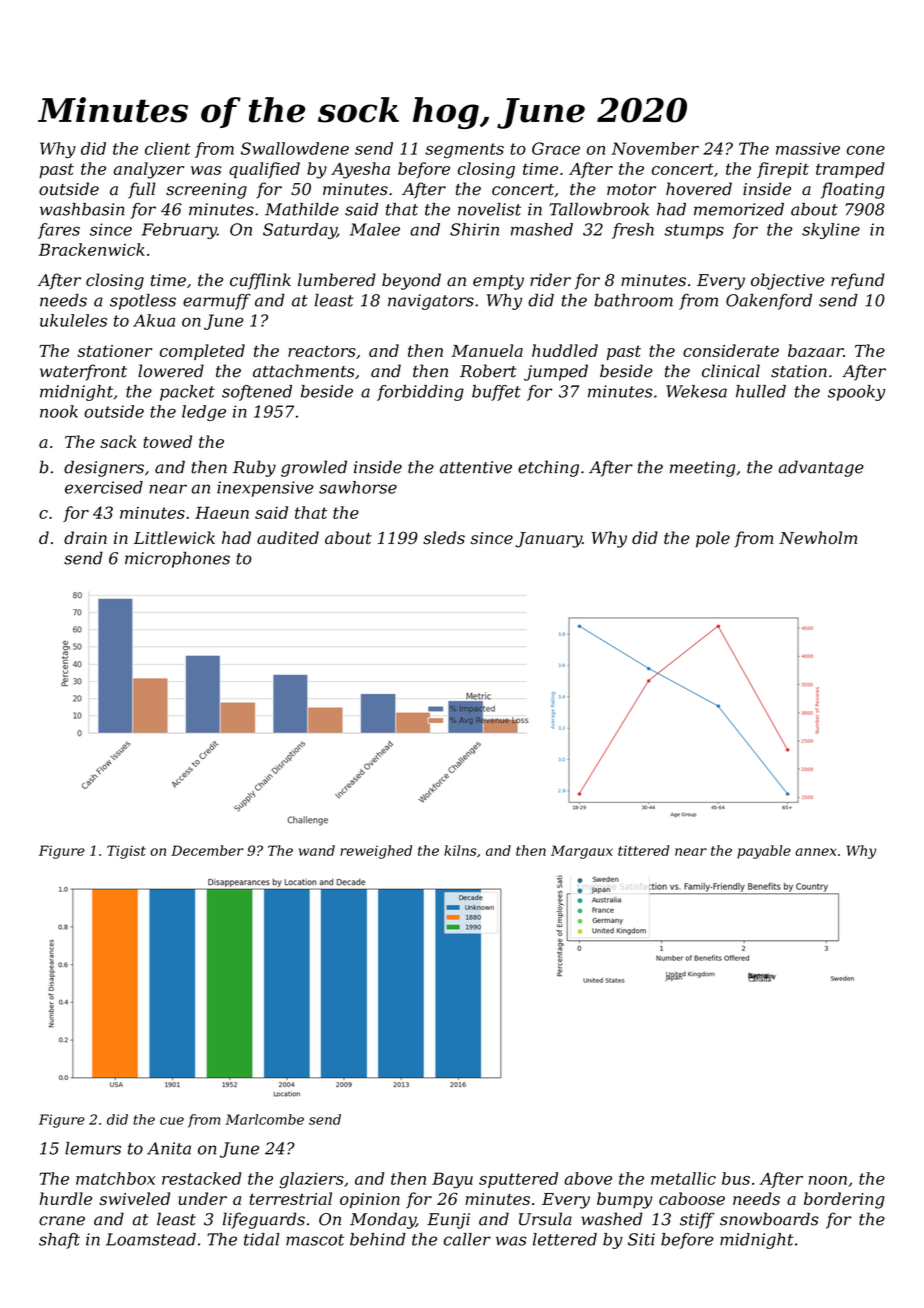 Image resolution: width=924 pixels, height=1308 pixels. What do you see at coordinates (126, 852) in the page?
I see `Tigist` at bounding box center [126, 852].
